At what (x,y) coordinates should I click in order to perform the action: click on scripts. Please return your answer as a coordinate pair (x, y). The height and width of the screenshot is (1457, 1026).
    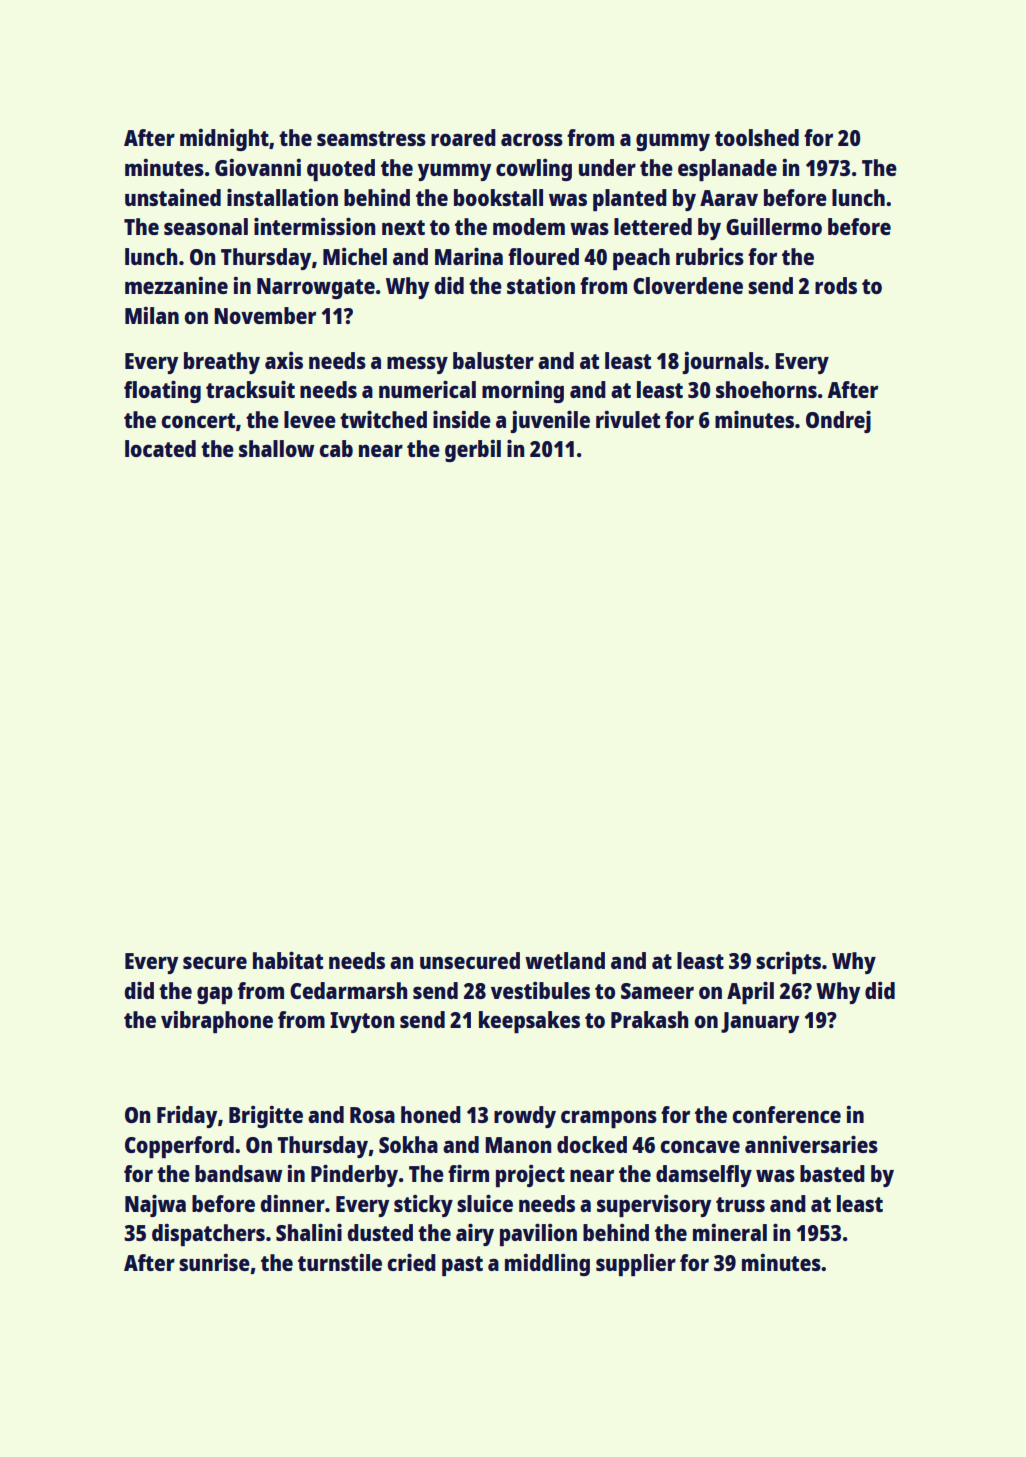
    Looking at the image, I should click on (788, 963).
